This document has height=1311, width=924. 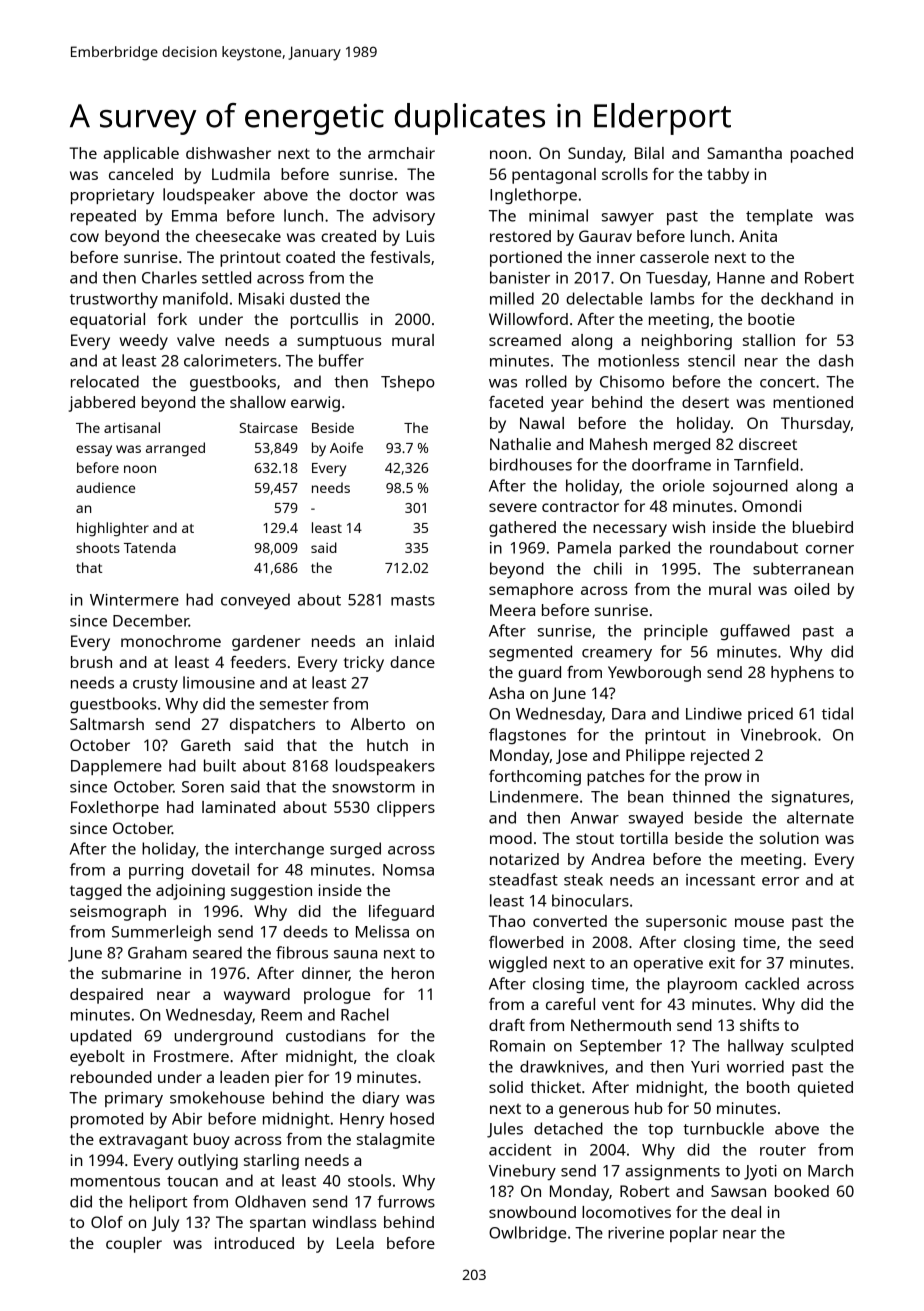 I want to click on desert, so click(x=705, y=402).
